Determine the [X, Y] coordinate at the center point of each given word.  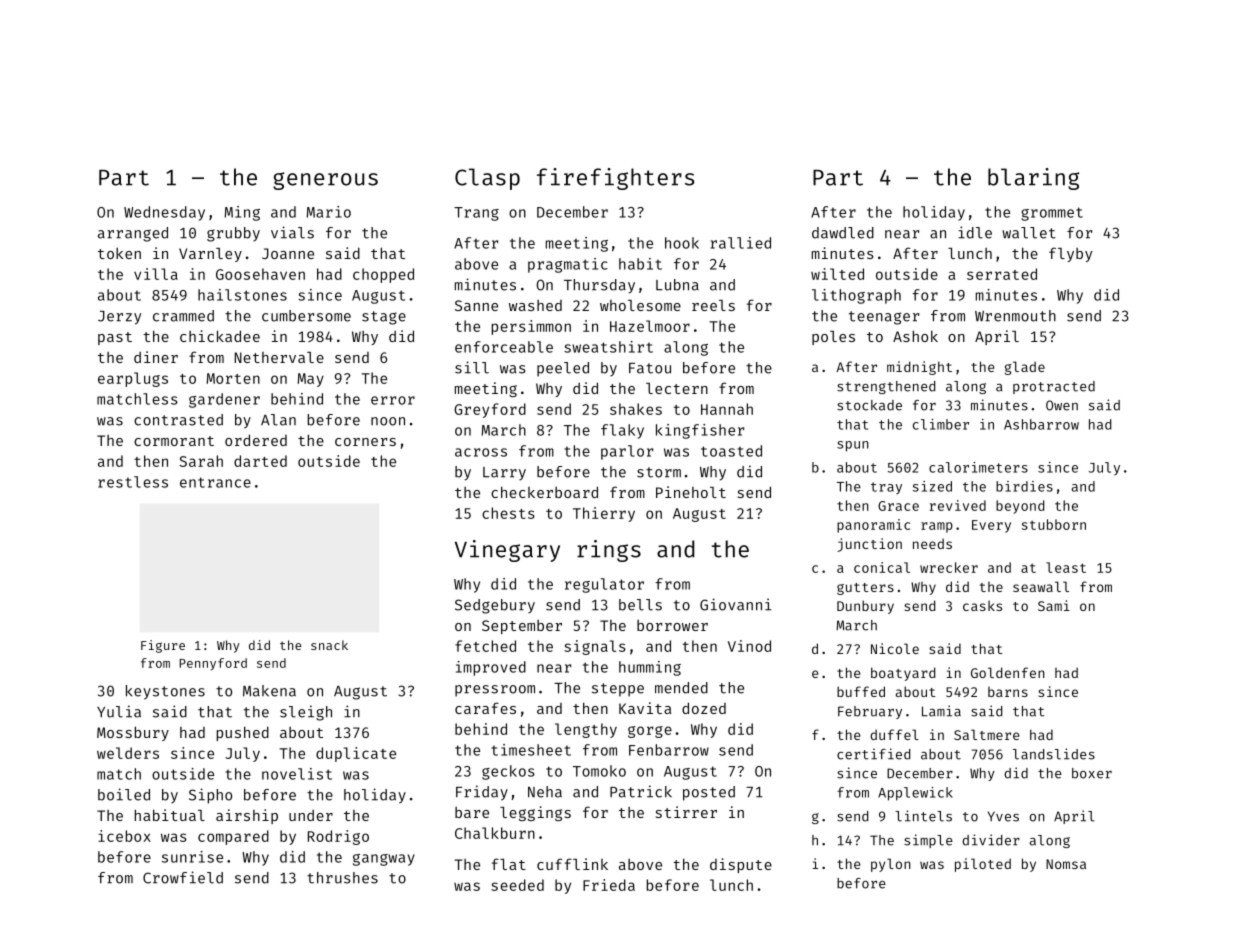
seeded [517, 885]
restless [133, 482]
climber [941, 424]
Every [991, 526]
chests [508, 513]
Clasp [487, 179]
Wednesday [164, 213]
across [481, 452]
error [393, 400]
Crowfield [183, 877]
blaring [1034, 179]
